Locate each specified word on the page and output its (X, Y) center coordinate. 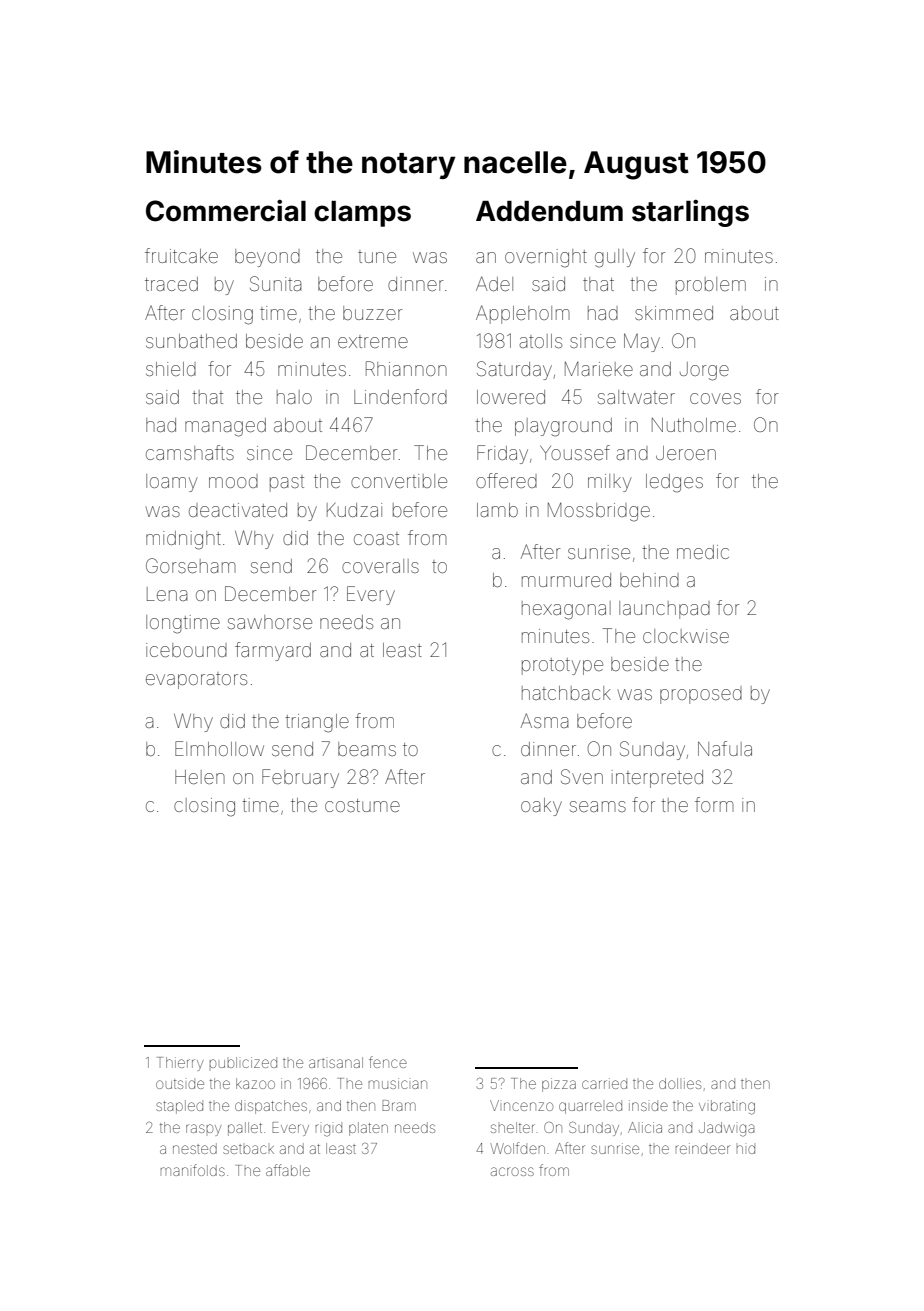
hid (745, 1149)
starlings (690, 213)
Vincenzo (521, 1105)
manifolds (192, 1170)
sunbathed (191, 341)
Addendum (549, 211)
